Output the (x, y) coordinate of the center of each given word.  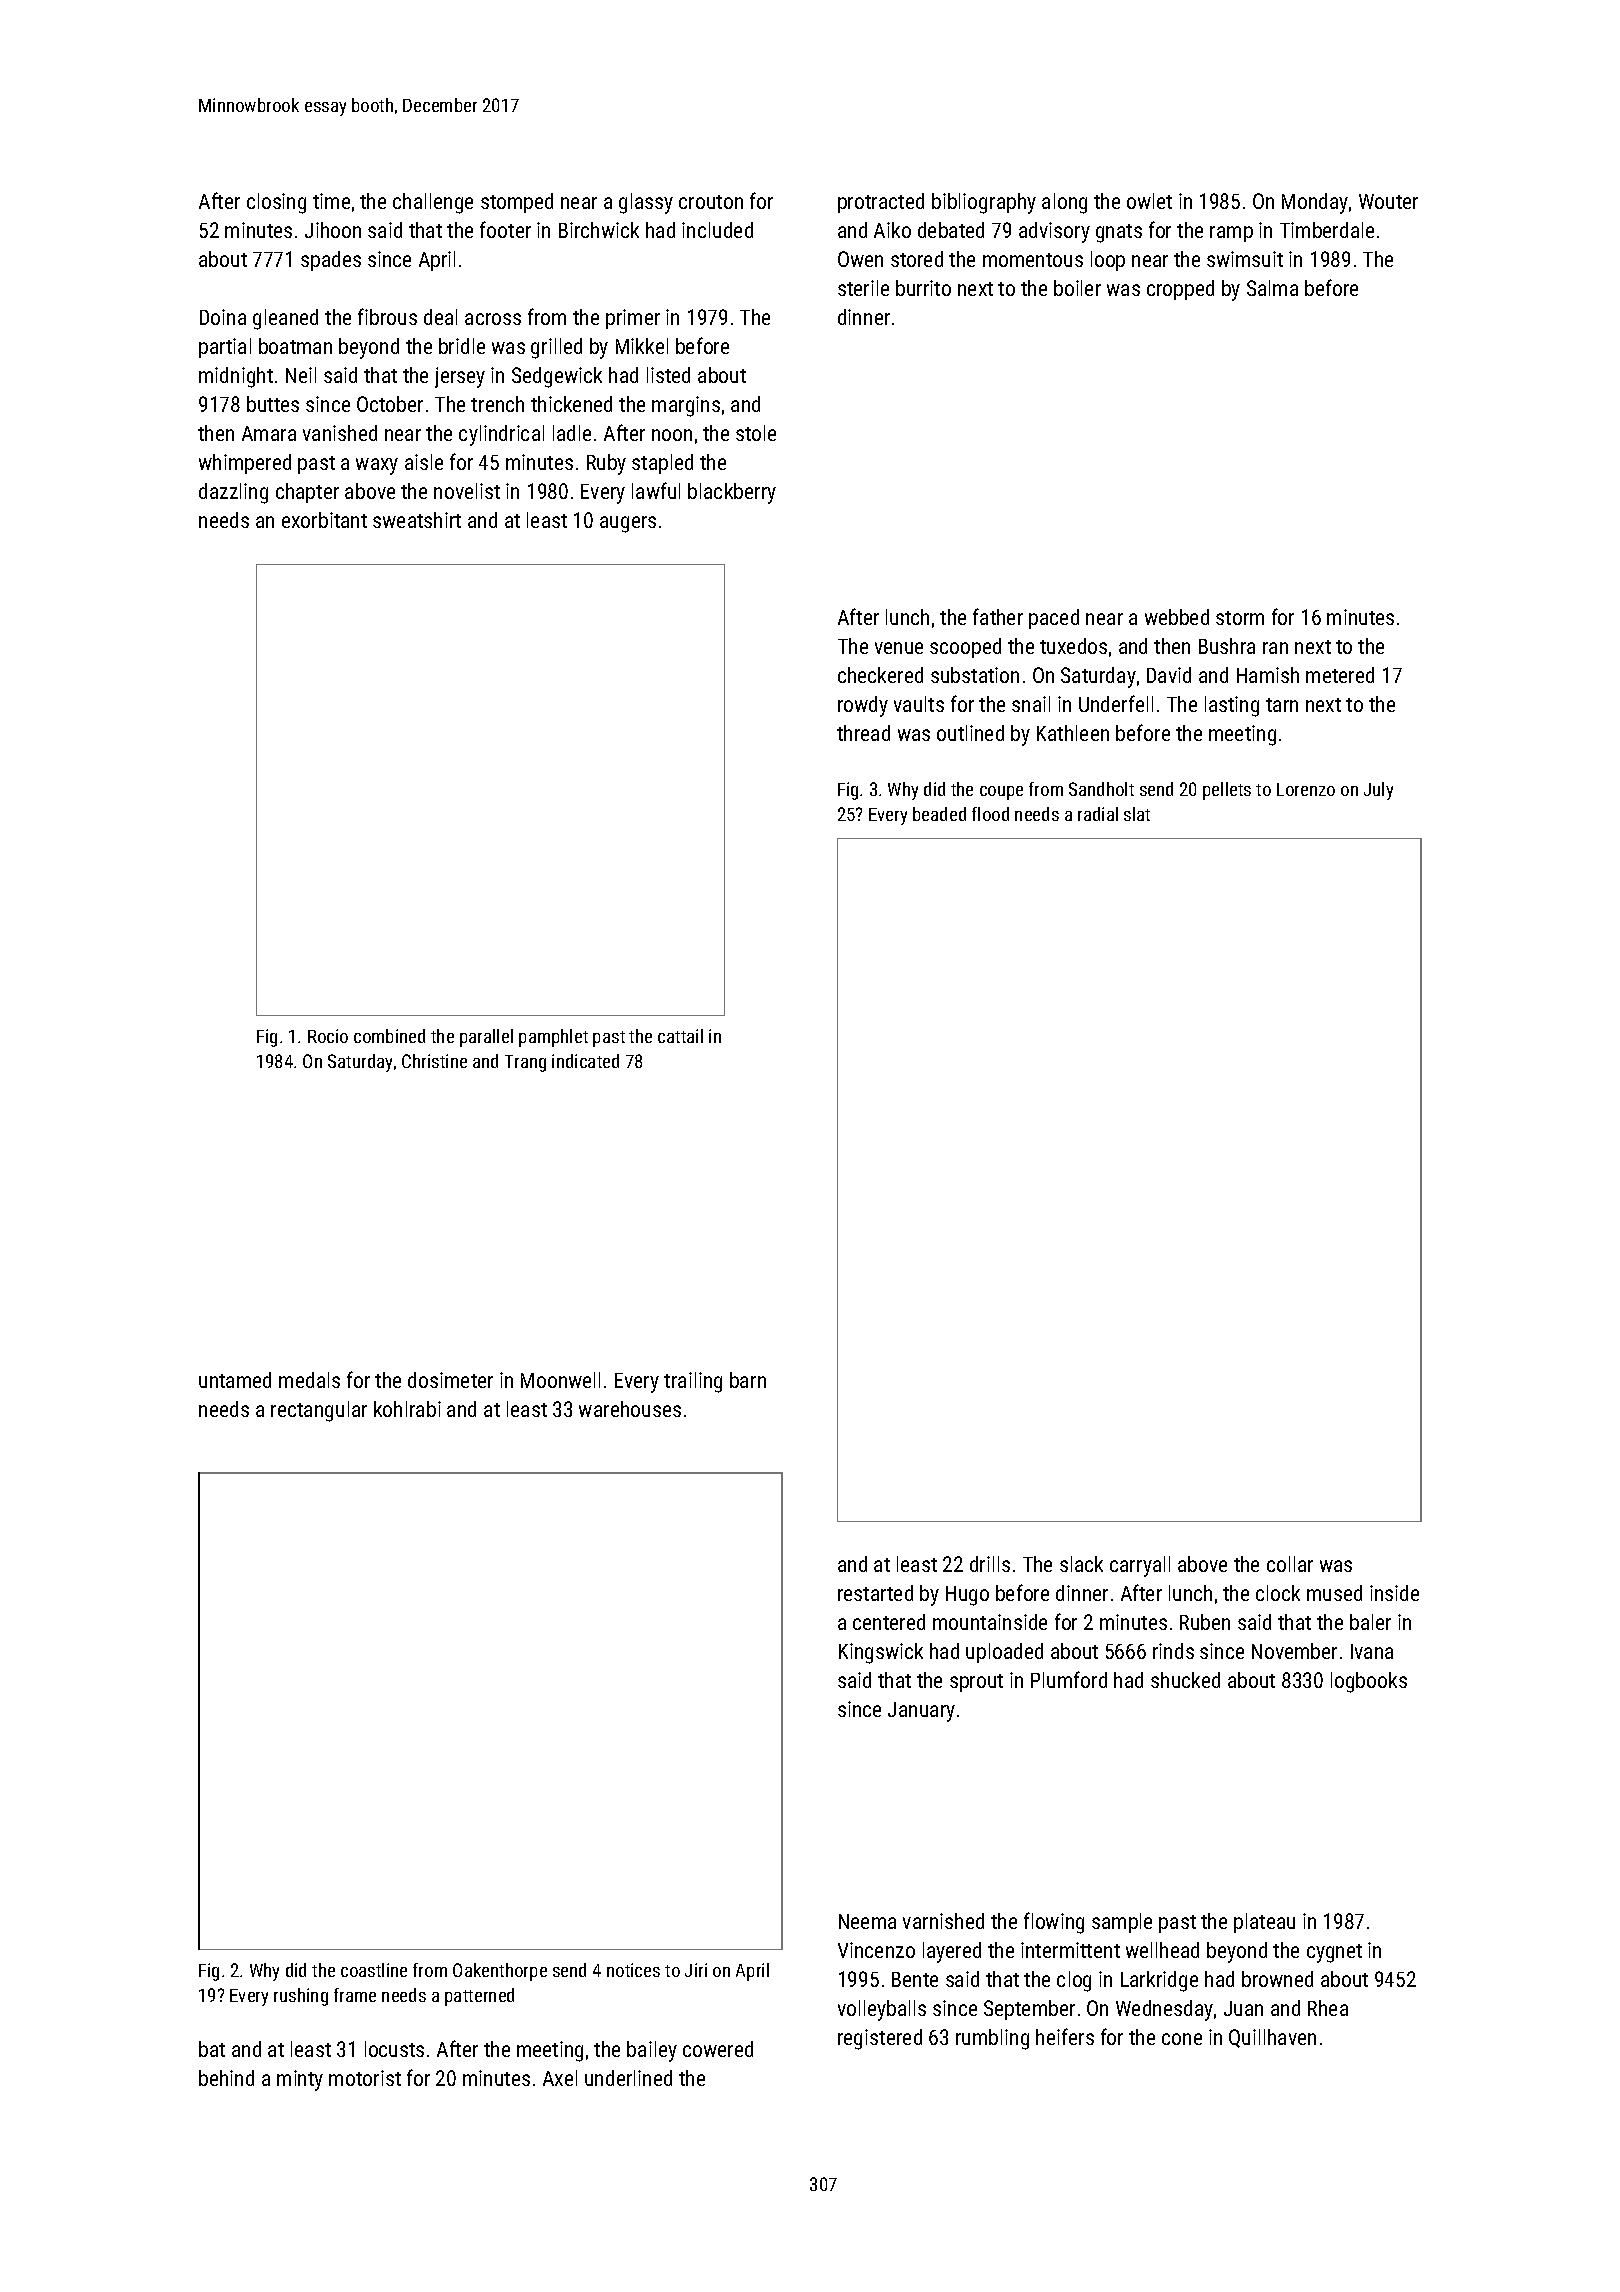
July (1378, 791)
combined (389, 1036)
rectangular (319, 1411)
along (1064, 203)
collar (1290, 1564)
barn (748, 1380)
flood (990, 814)
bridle (462, 346)
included (717, 230)
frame (355, 1995)
